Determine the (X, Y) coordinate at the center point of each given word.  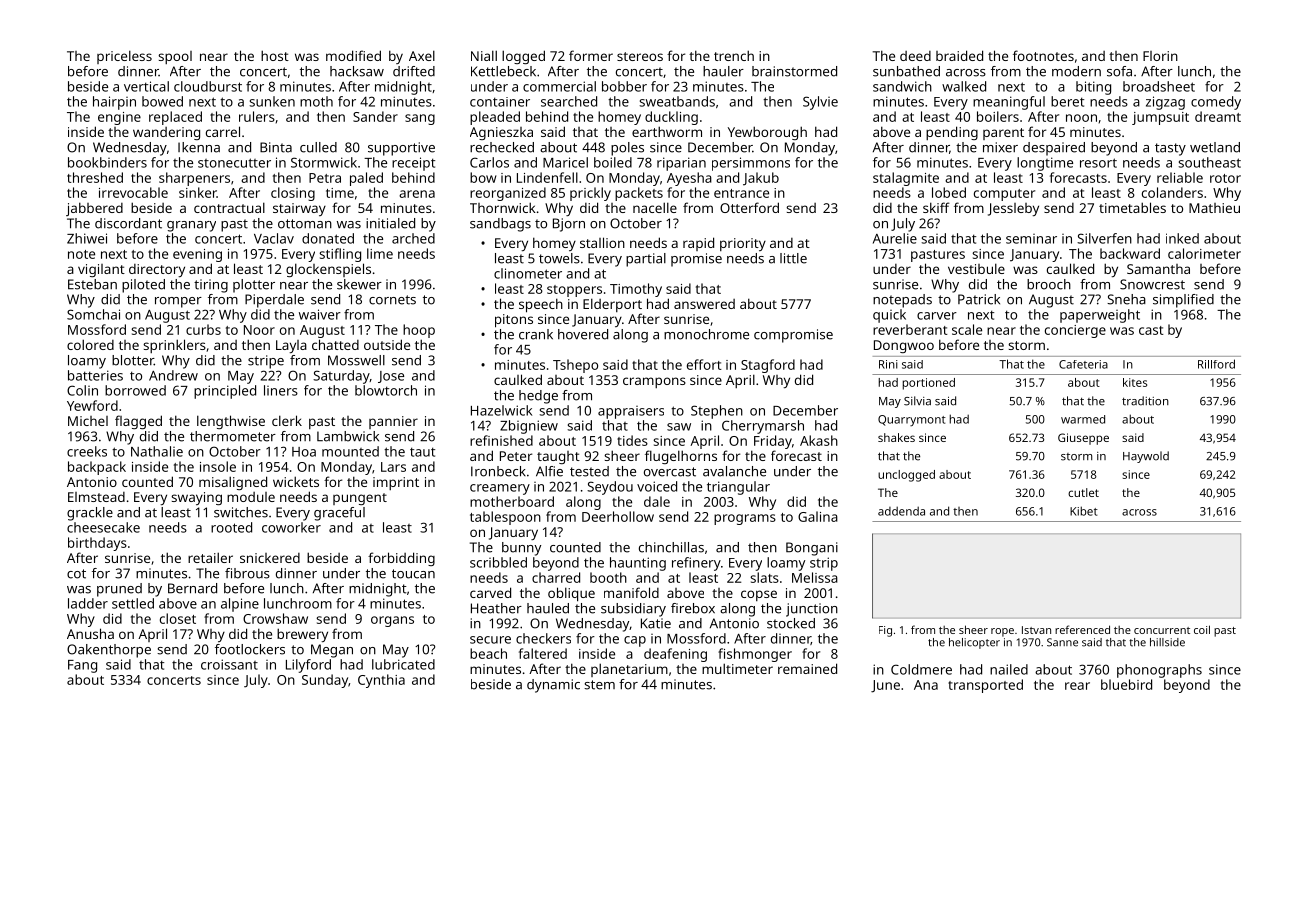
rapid (698, 244)
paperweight (1100, 316)
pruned (119, 590)
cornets (392, 300)
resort (1098, 163)
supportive (401, 149)
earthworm (667, 131)
